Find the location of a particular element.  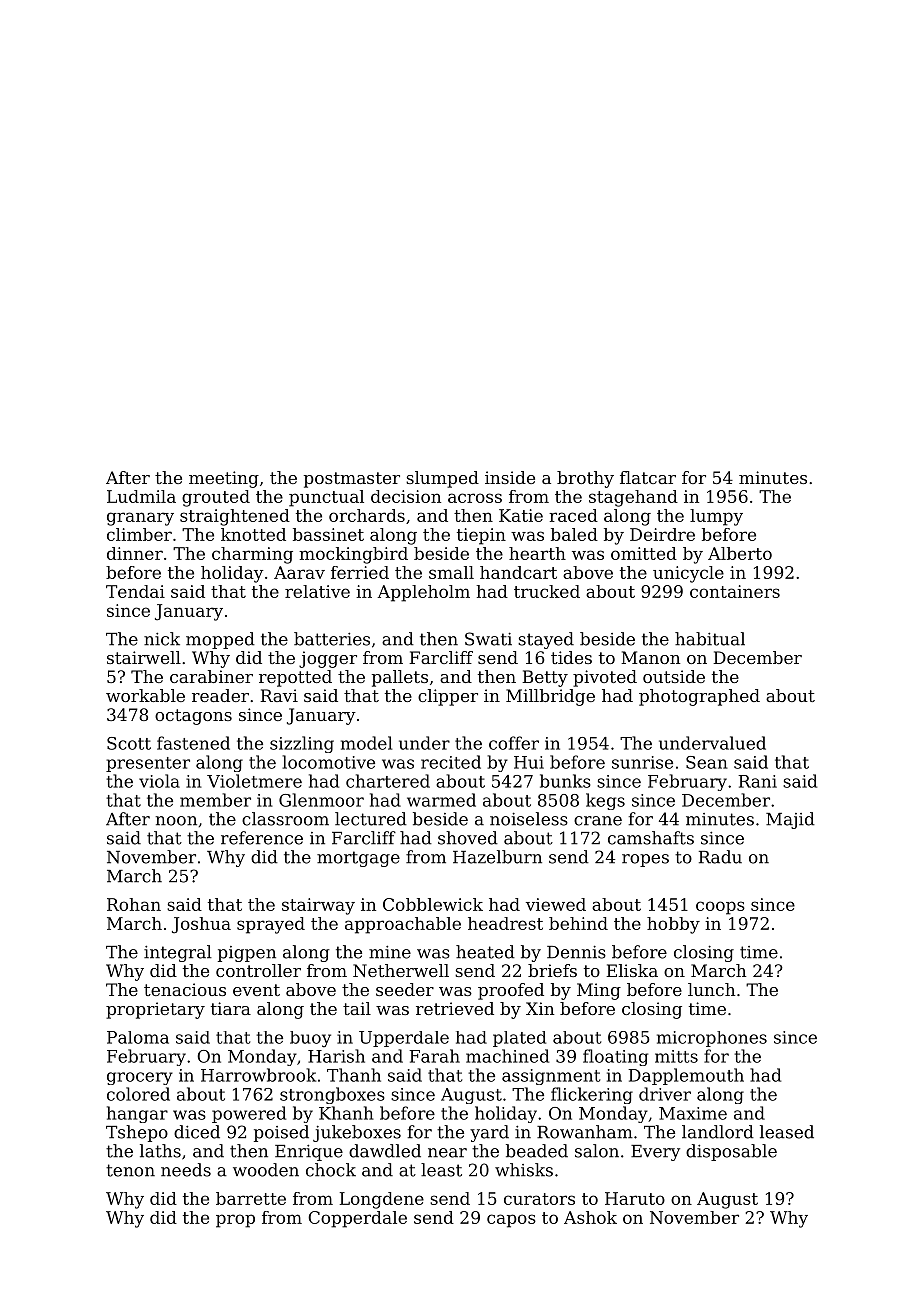

barrette is located at coordinates (251, 1198).
